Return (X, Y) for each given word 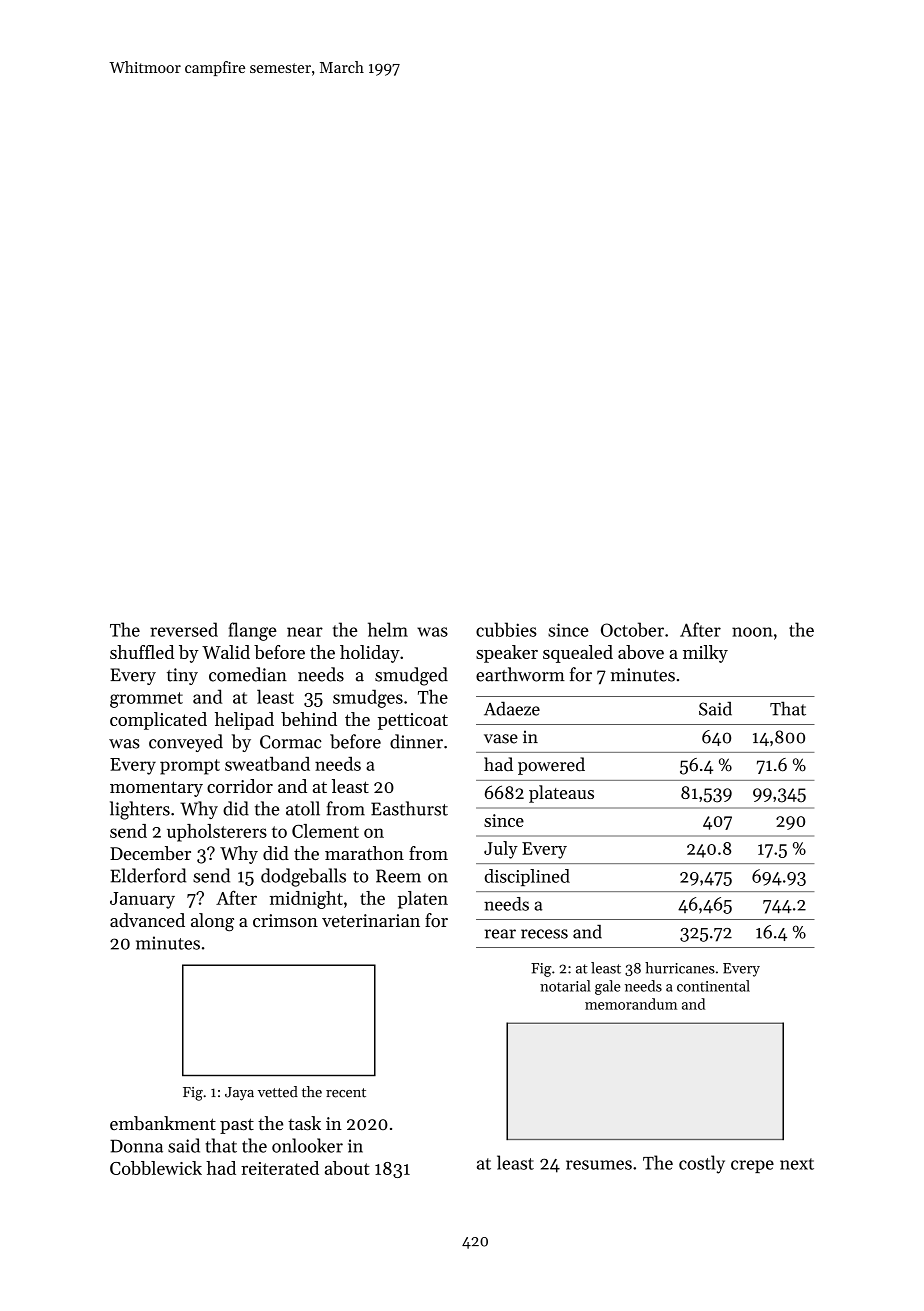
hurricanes (680, 968)
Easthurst (409, 808)
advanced (147, 920)
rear (500, 934)
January (142, 900)
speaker (507, 654)
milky (705, 654)
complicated (158, 721)
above (641, 652)
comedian (248, 674)
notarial (565, 986)
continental (713, 986)
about (347, 1168)
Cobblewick (156, 1168)
